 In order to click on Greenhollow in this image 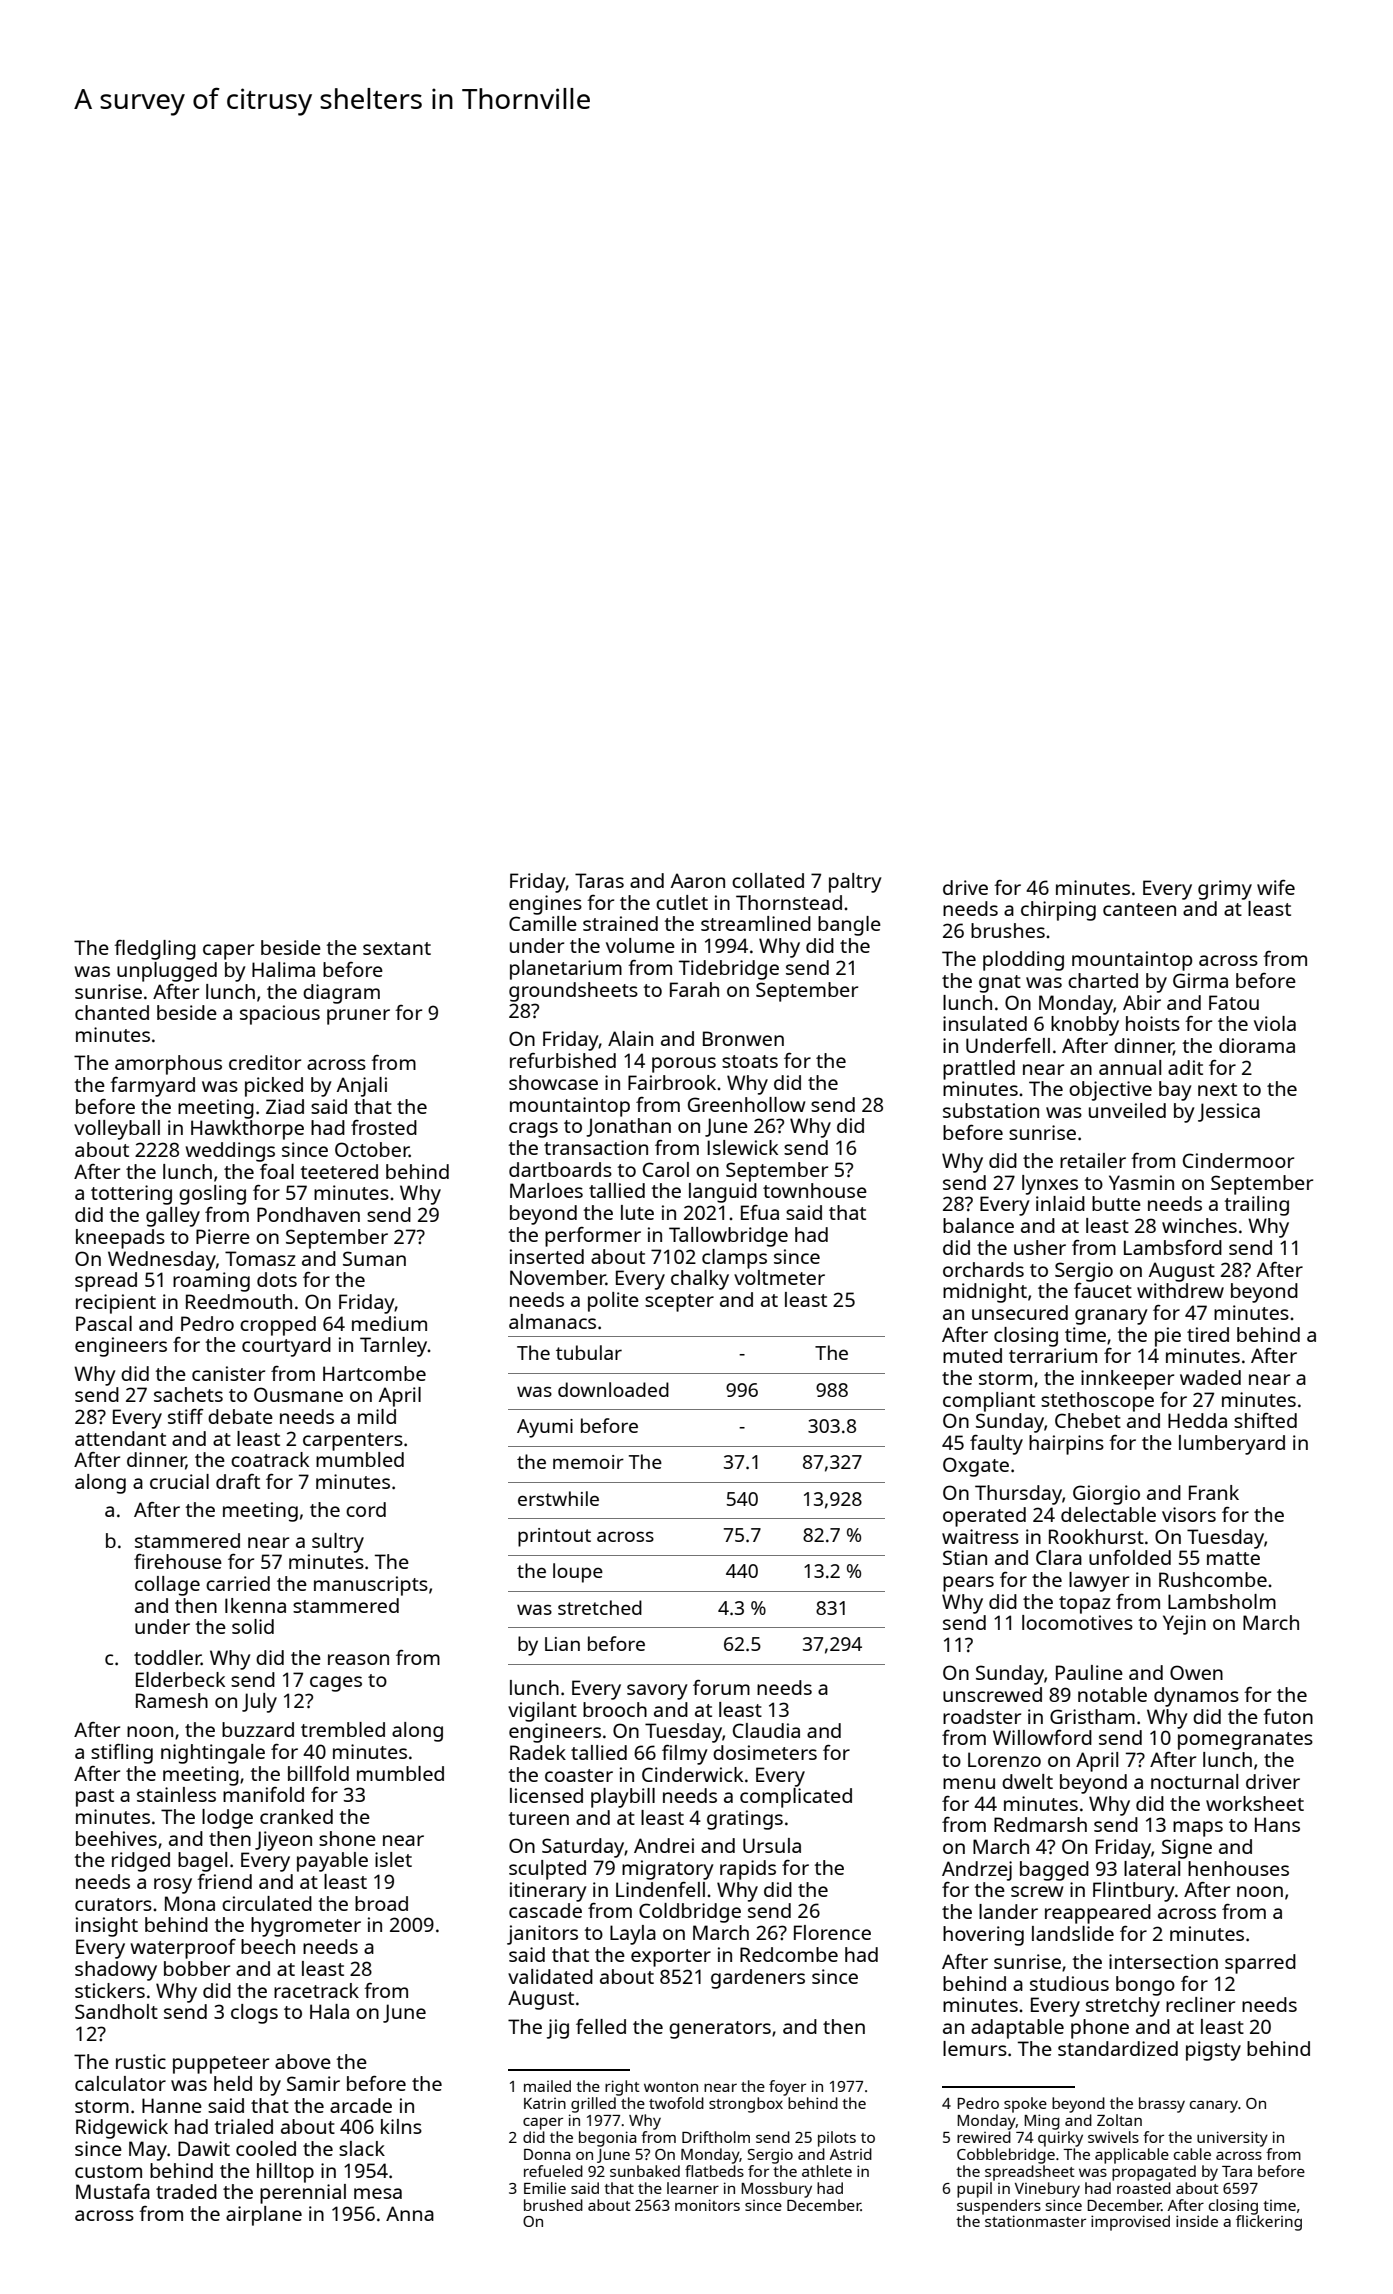, I will do `click(746, 1104)`.
